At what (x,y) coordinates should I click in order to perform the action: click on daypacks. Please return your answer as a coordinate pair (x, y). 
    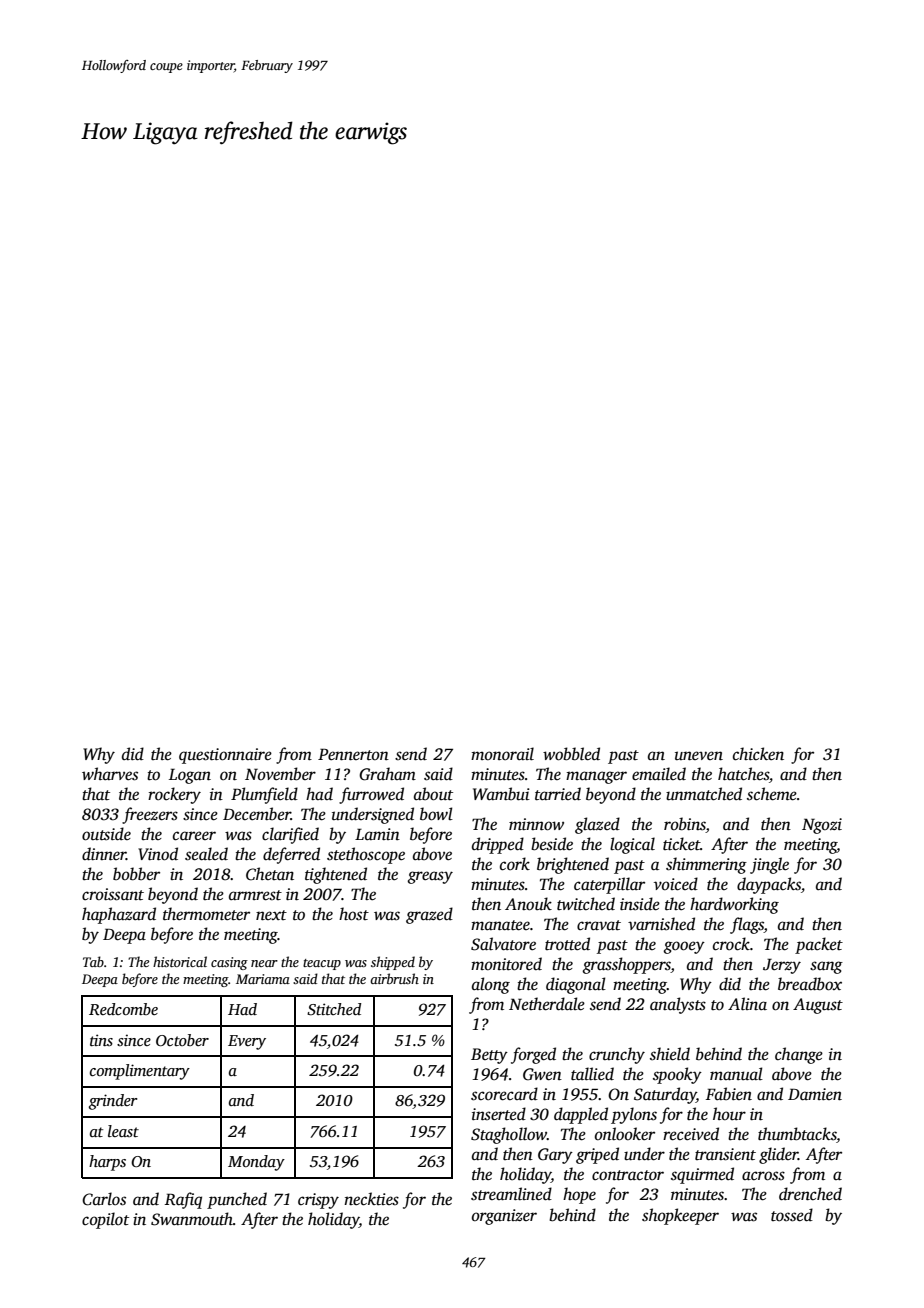
    Looking at the image, I should click on (769, 885).
